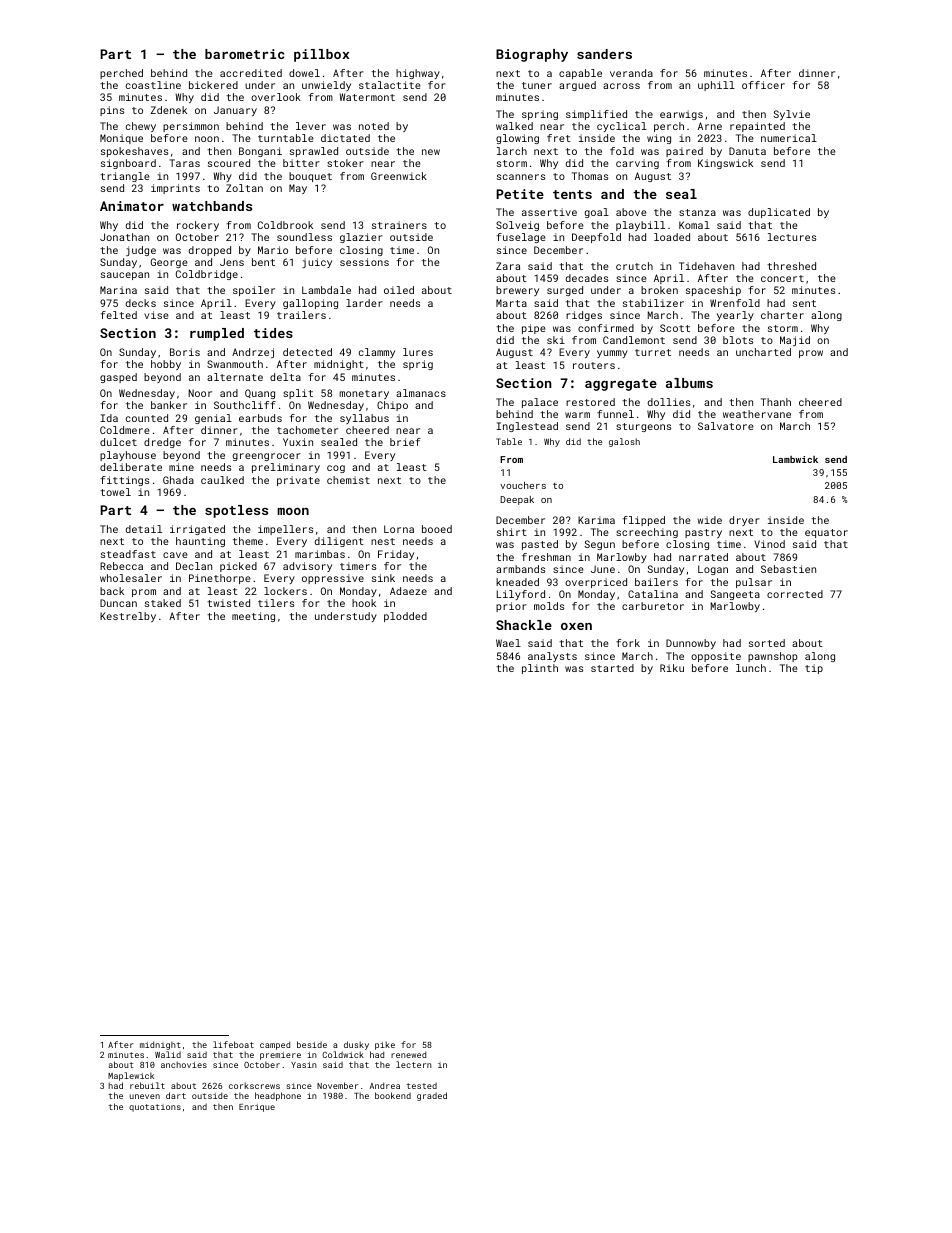  Describe the element at coordinates (168, 1054) in the page. I see `Walid` at that location.
